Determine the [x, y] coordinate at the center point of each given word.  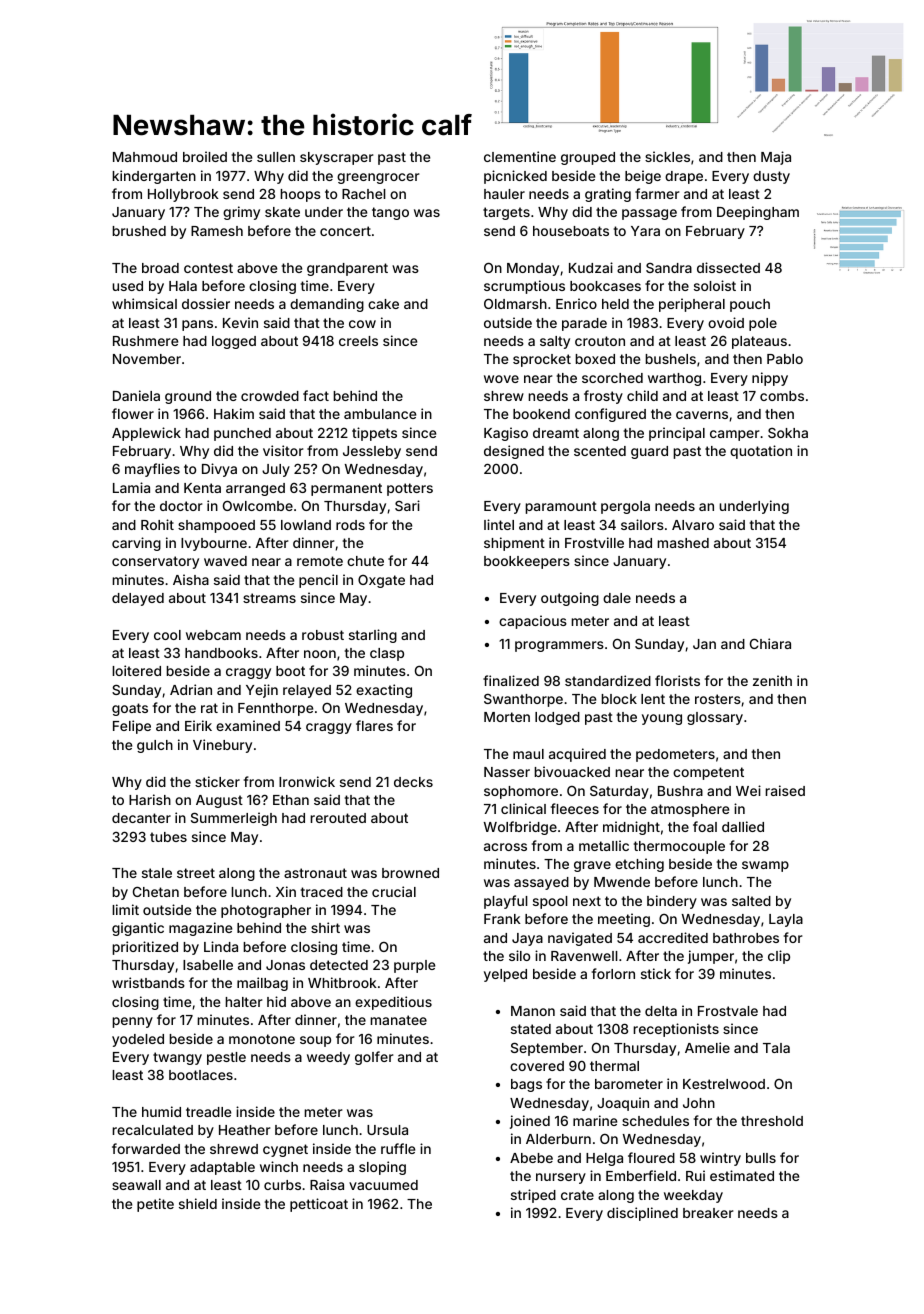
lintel [499, 524]
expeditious [393, 1003]
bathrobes [746, 938]
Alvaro [693, 525]
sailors [642, 524]
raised [785, 790]
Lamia [131, 487]
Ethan [291, 800]
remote [320, 561]
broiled [205, 156]
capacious [533, 622]
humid [161, 1111]
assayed [541, 883]
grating [608, 195]
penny [132, 1022]
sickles [667, 156]
